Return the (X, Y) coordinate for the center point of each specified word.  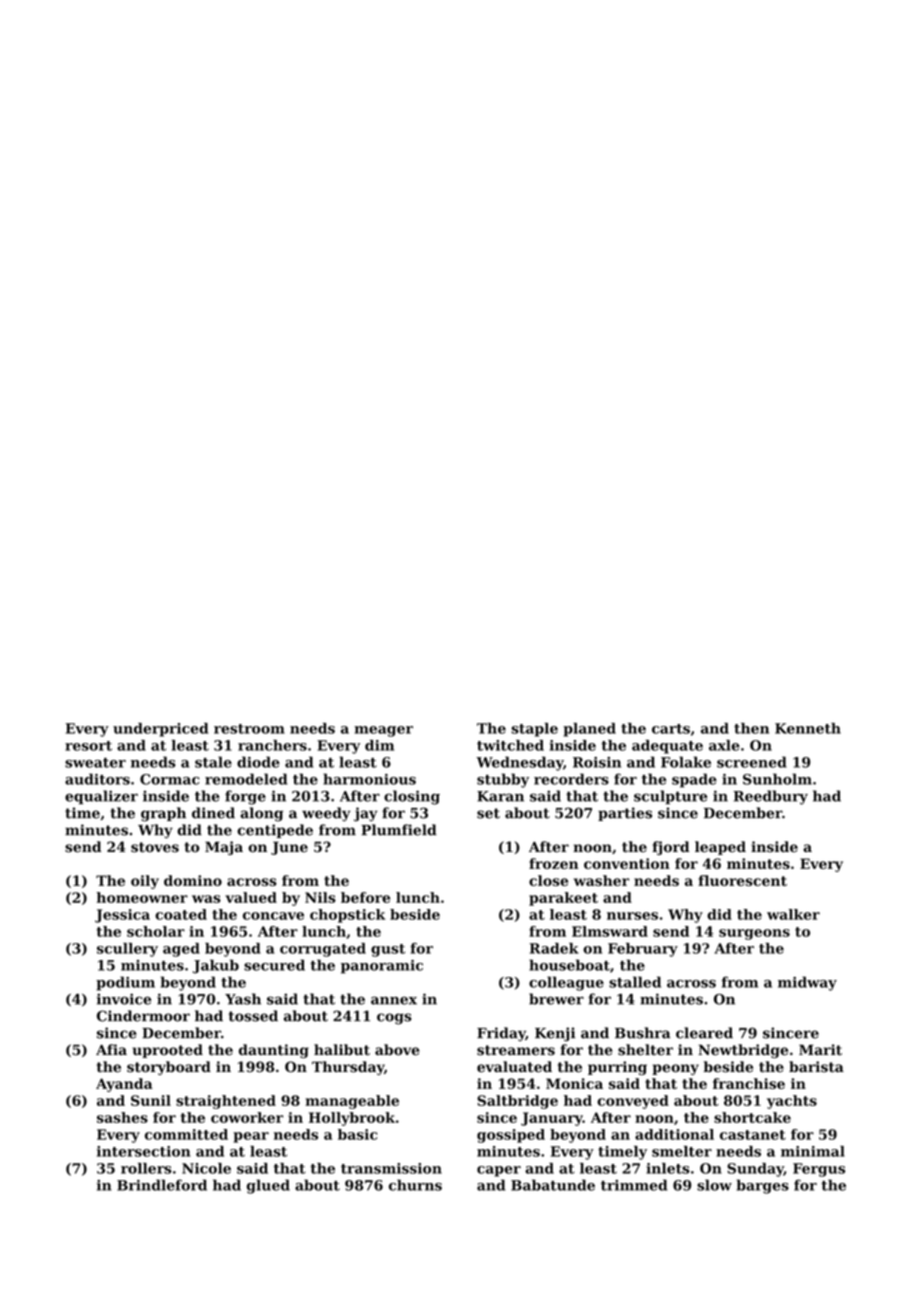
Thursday (348, 1068)
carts (671, 729)
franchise (749, 1083)
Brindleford (162, 1185)
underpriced (160, 730)
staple (534, 730)
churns (415, 1185)
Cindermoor (143, 1016)
